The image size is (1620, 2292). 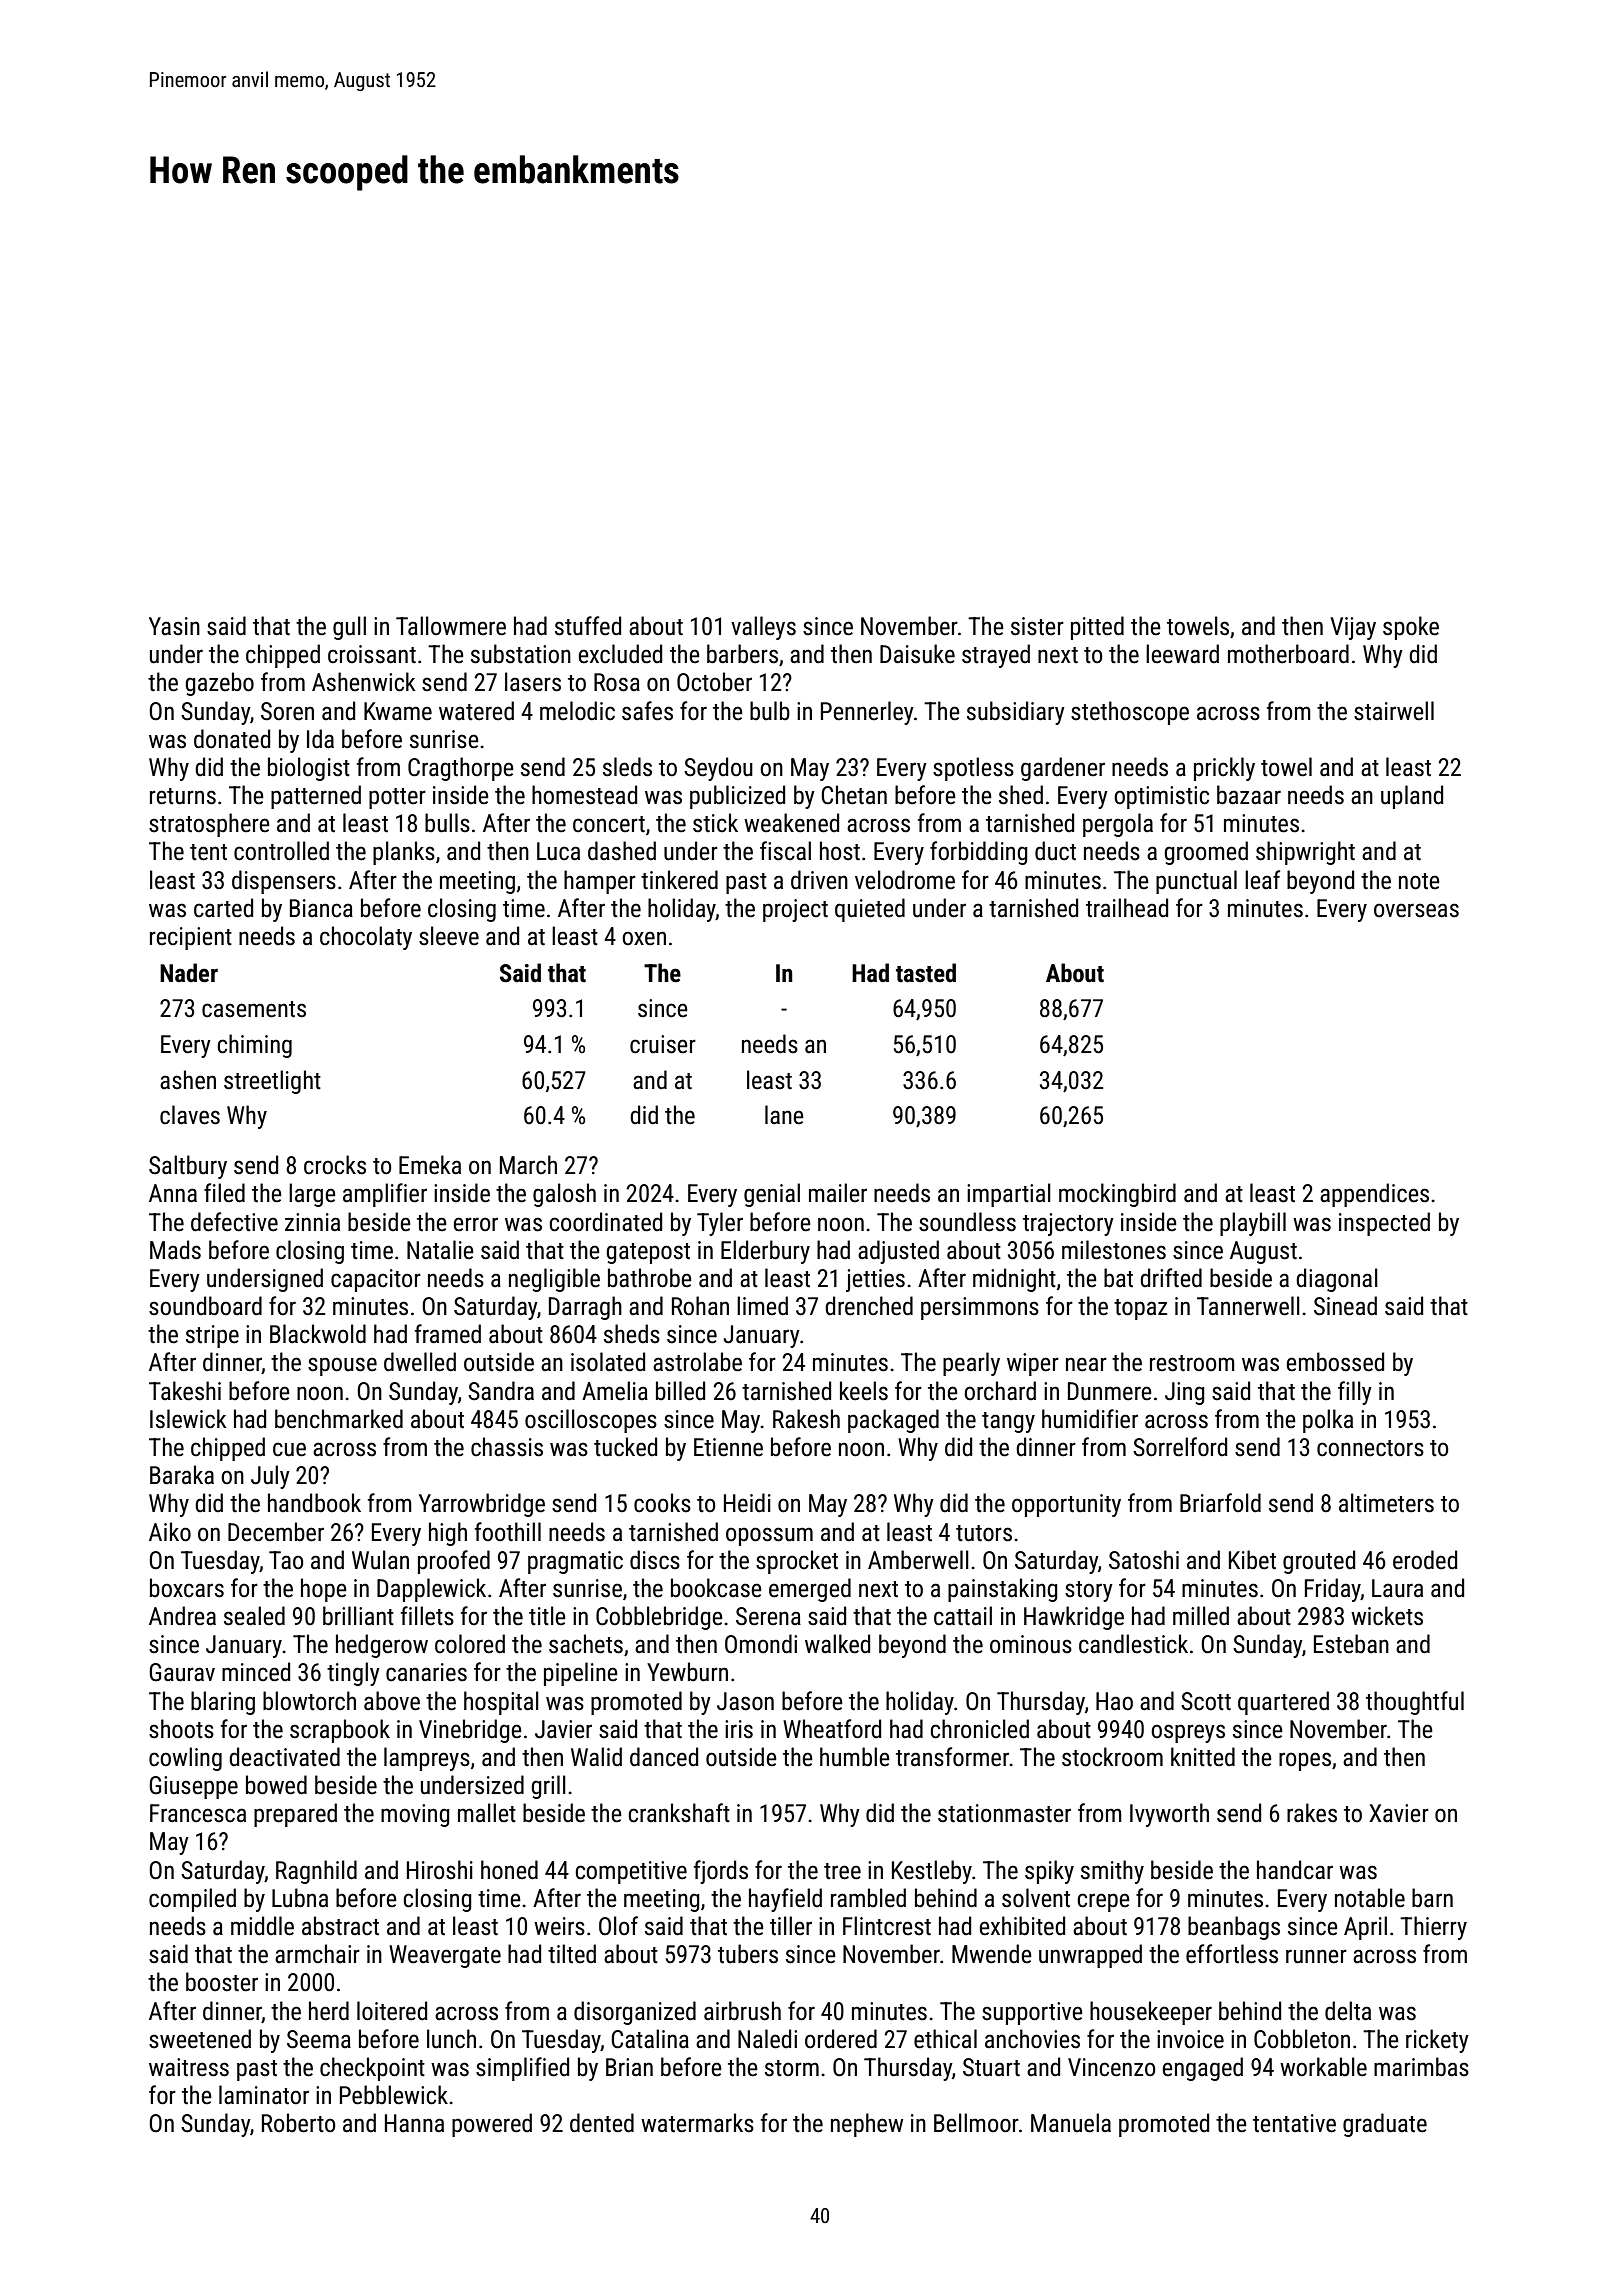 I want to click on tasted, so click(x=926, y=973).
